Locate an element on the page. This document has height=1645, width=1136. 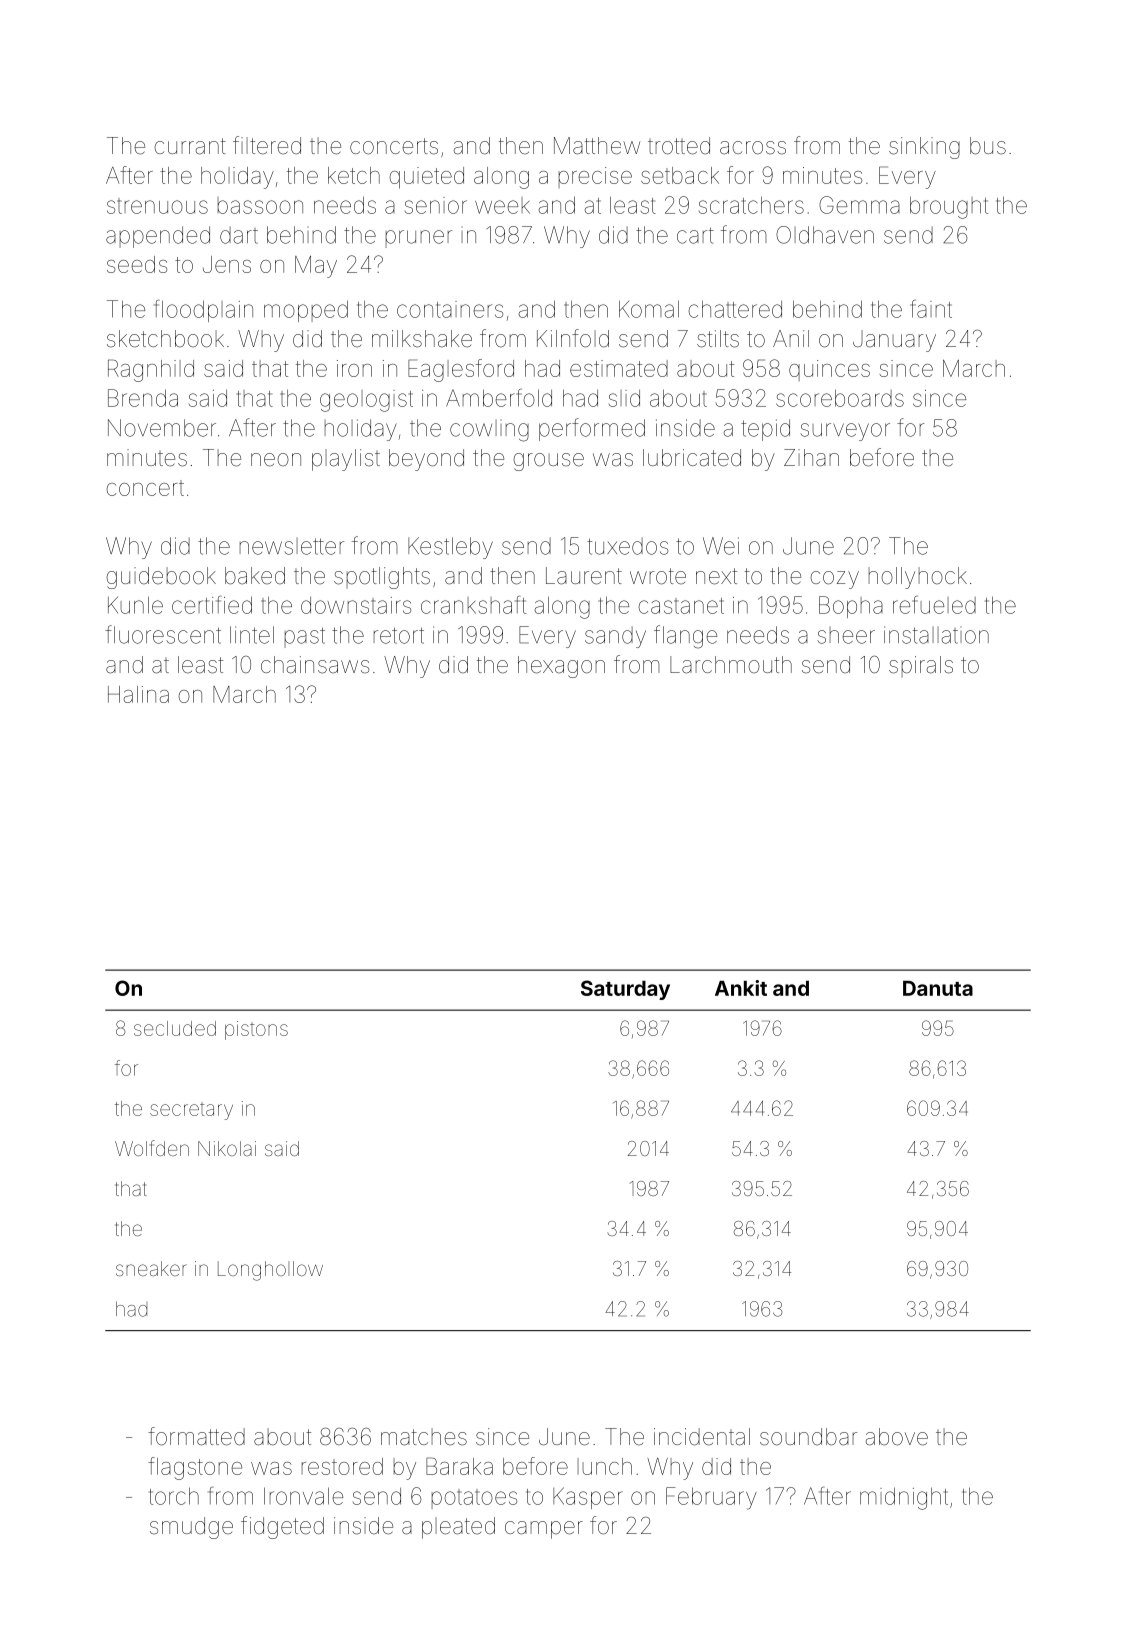
secluded is located at coordinates (175, 1028).
